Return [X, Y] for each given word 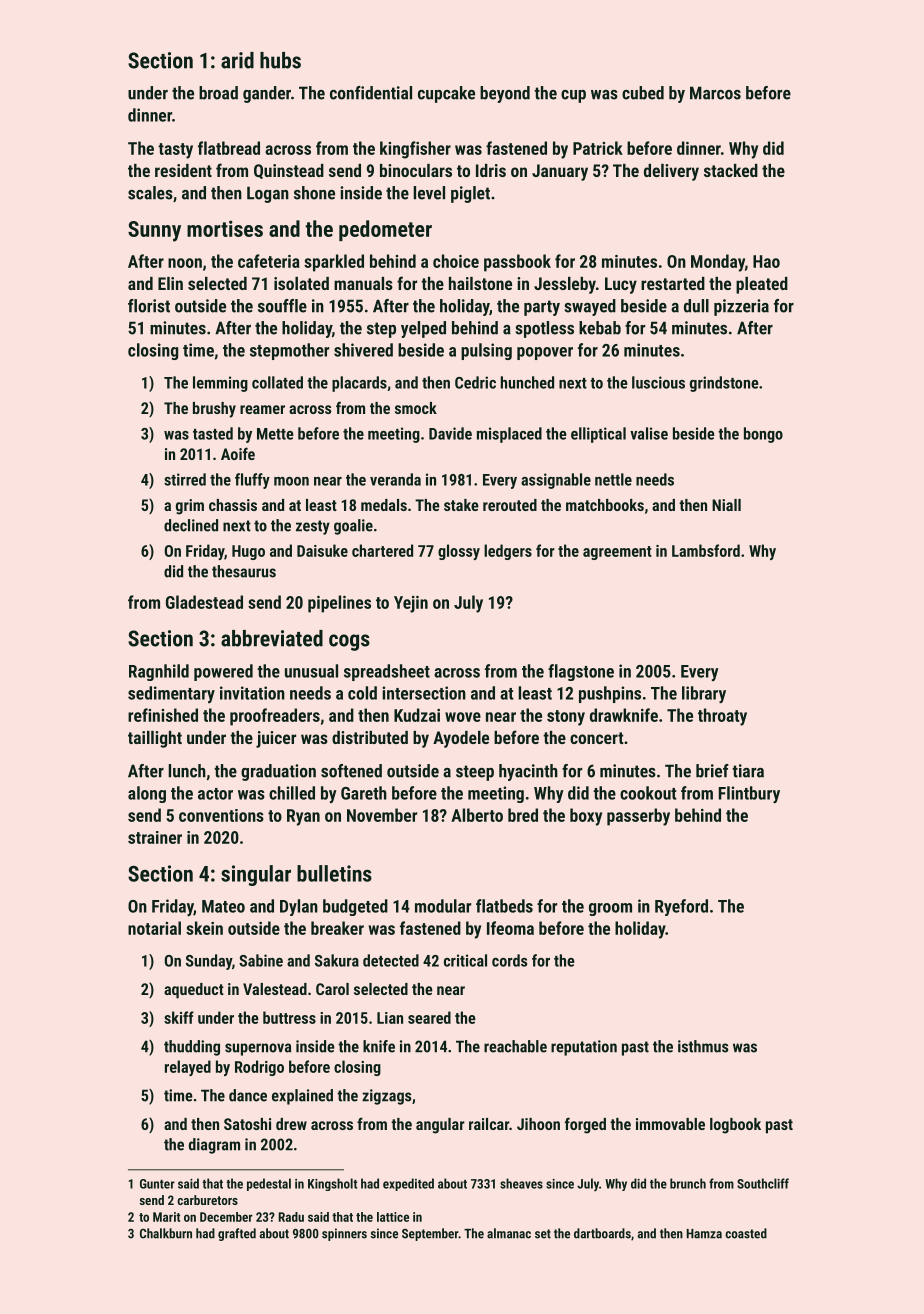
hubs [280, 60]
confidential [371, 93]
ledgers [508, 552]
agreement [617, 553]
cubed [643, 93]
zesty [313, 527]
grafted [237, 1234]
